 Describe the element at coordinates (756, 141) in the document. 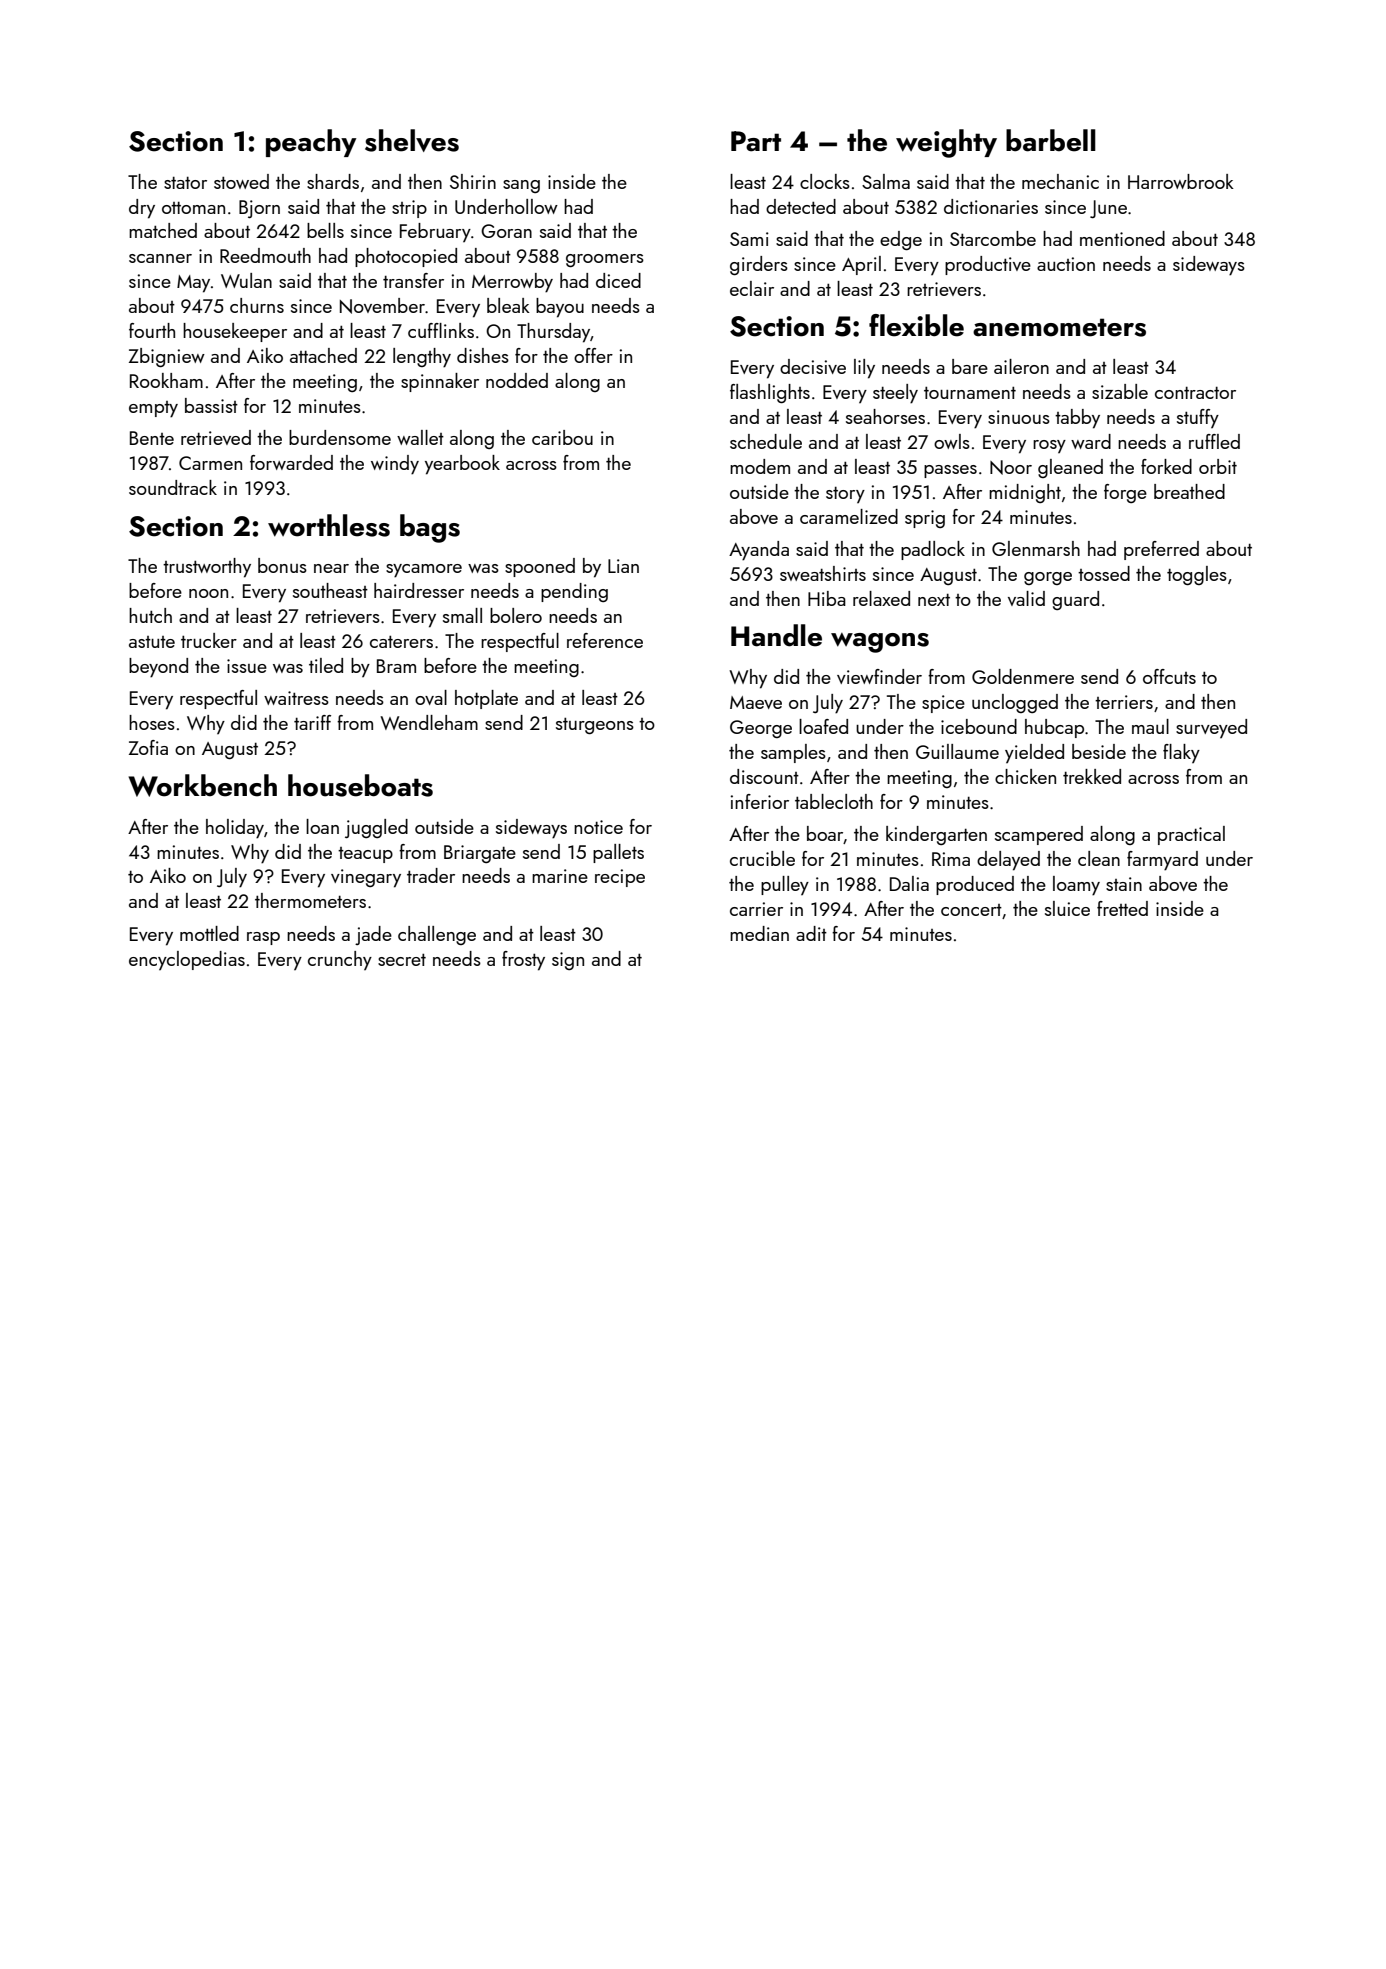

I see `Part` at that location.
